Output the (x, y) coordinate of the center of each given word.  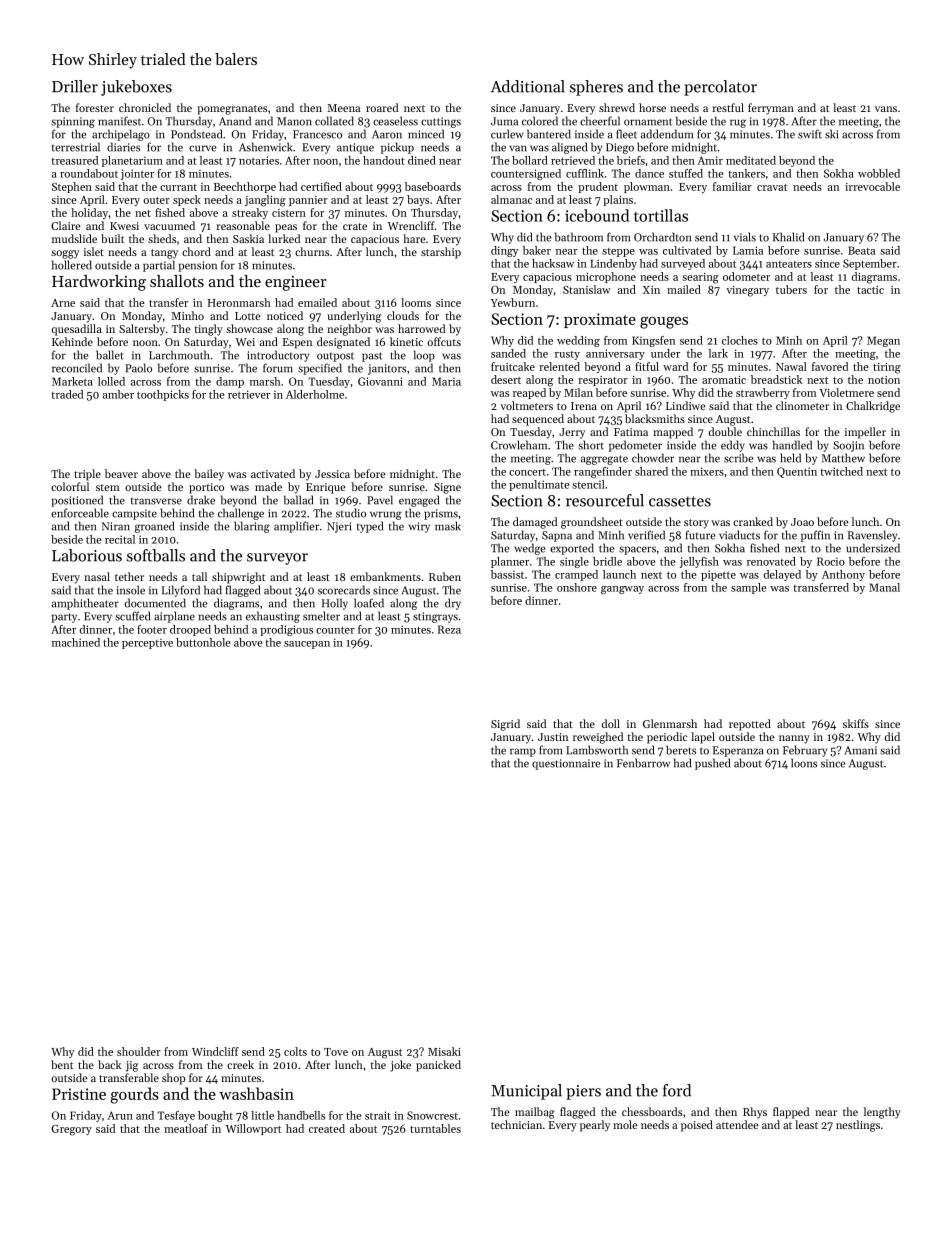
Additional (528, 86)
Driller (75, 86)
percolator (720, 88)
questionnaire (566, 764)
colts (295, 1051)
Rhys (755, 1113)
